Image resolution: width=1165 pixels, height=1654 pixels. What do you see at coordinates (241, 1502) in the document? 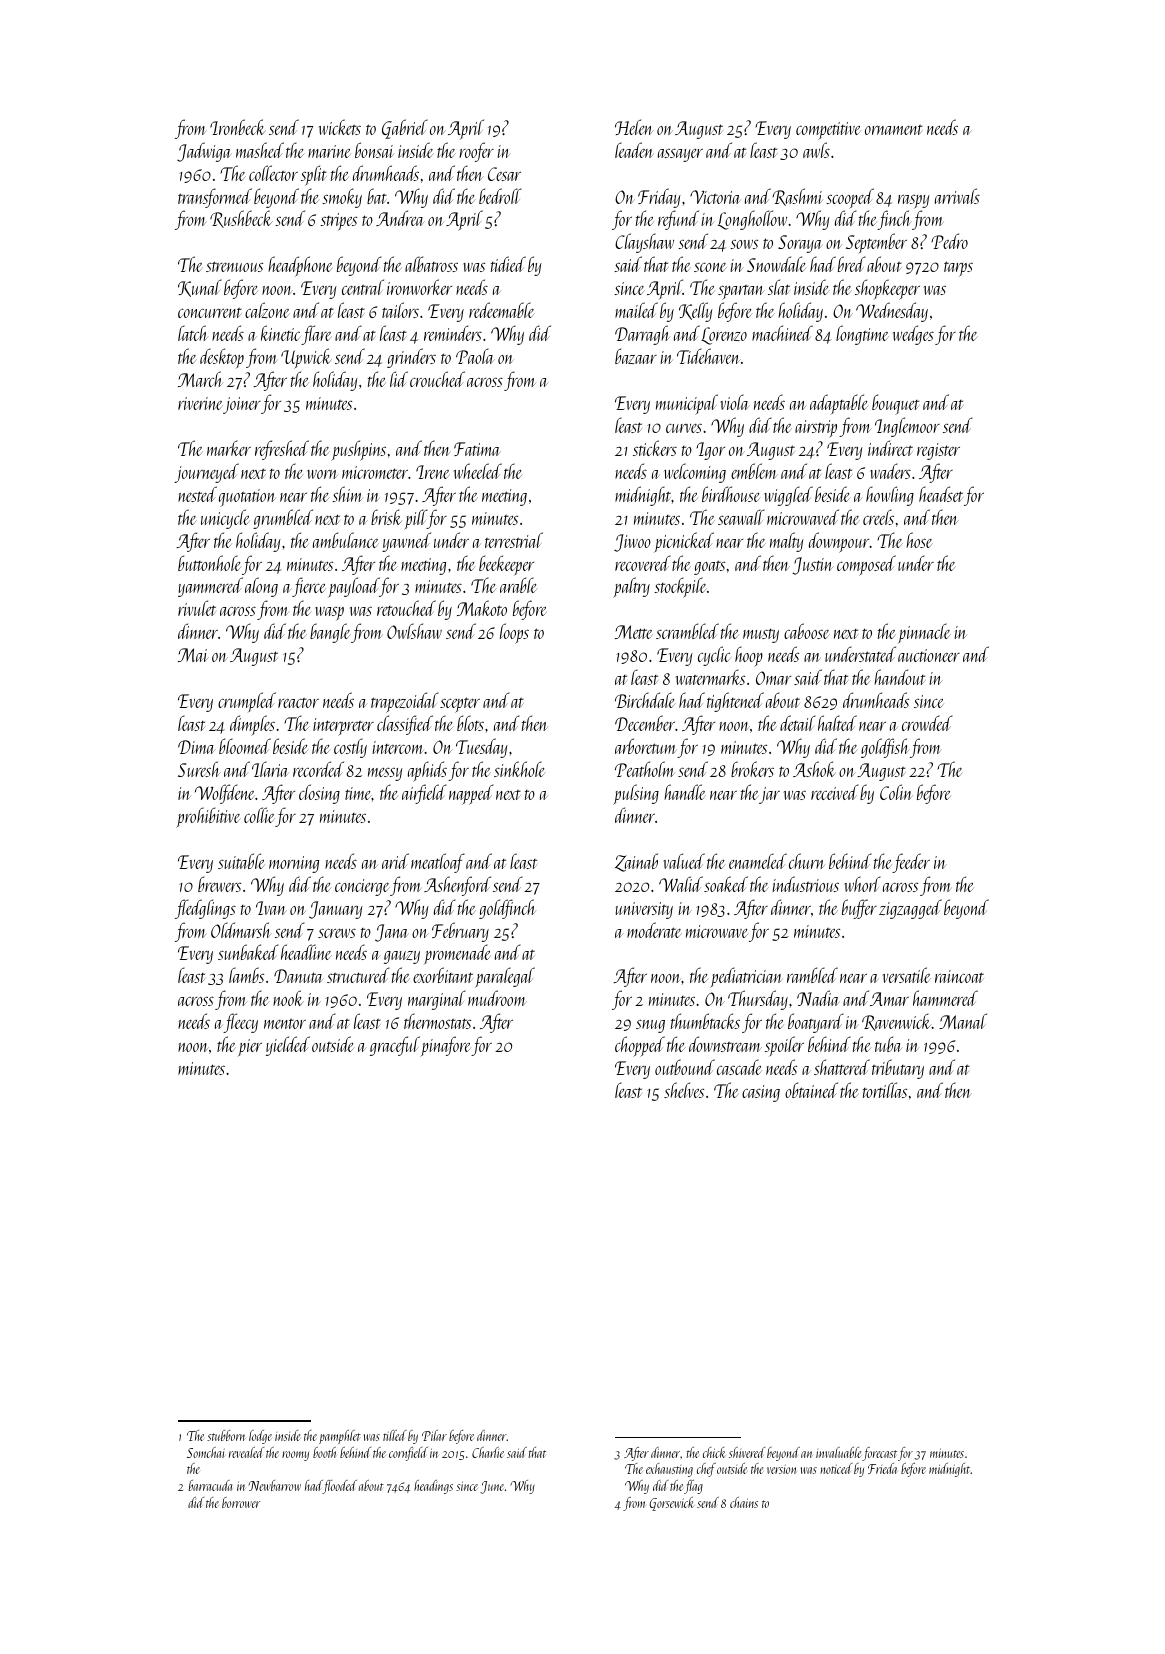
I see `borrower` at bounding box center [241, 1502].
